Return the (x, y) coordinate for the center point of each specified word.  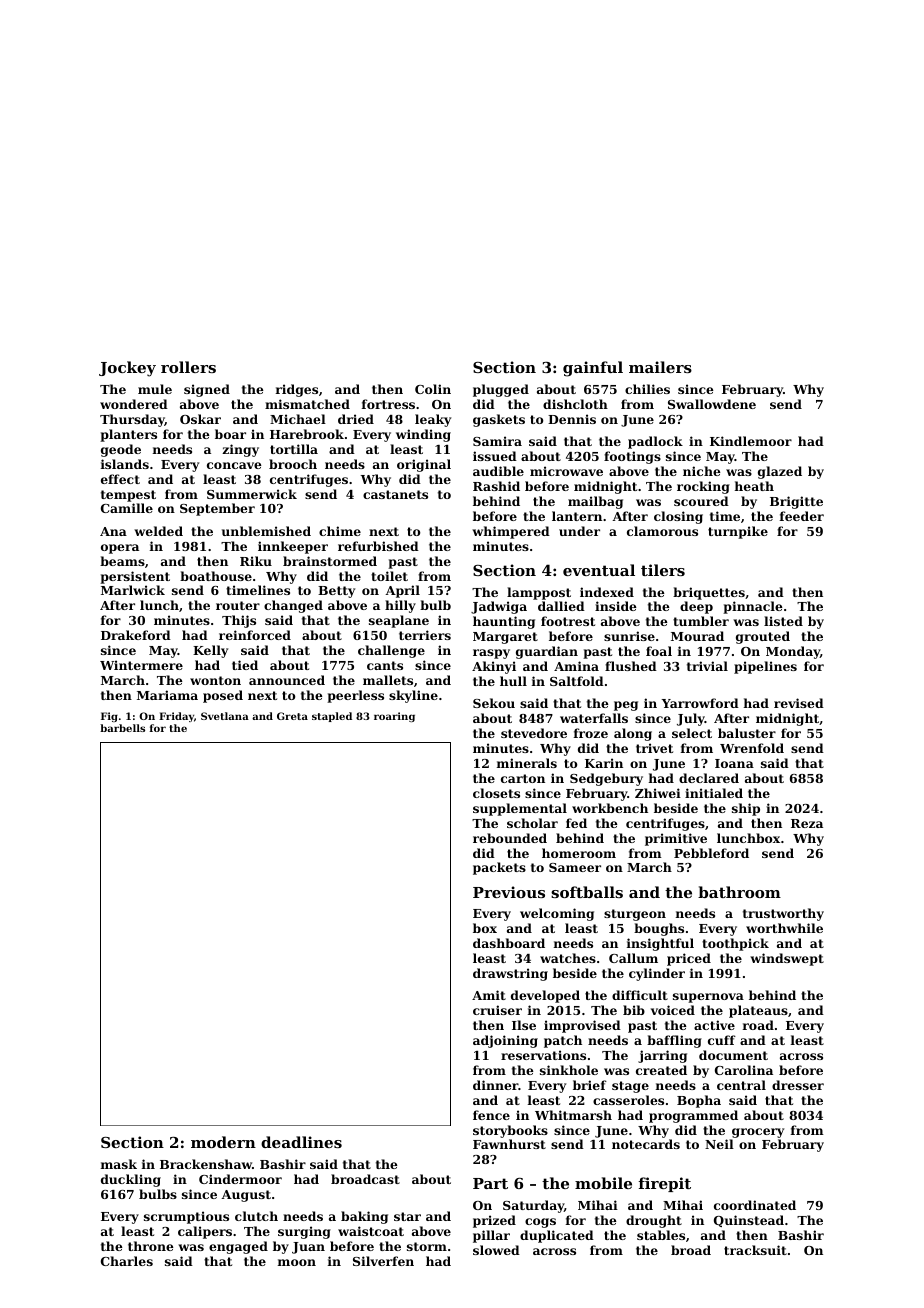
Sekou (494, 703)
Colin (433, 389)
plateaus (758, 1011)
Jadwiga (499, 607)
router (238, 605)
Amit (489, 995)
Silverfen (383, 1261)
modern (223, 1142)
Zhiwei (658, 793)
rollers (188, 367)
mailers (660, 367)
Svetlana (225, 716)
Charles (127, 1261)
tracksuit (755, 1250)
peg (626, 706)
